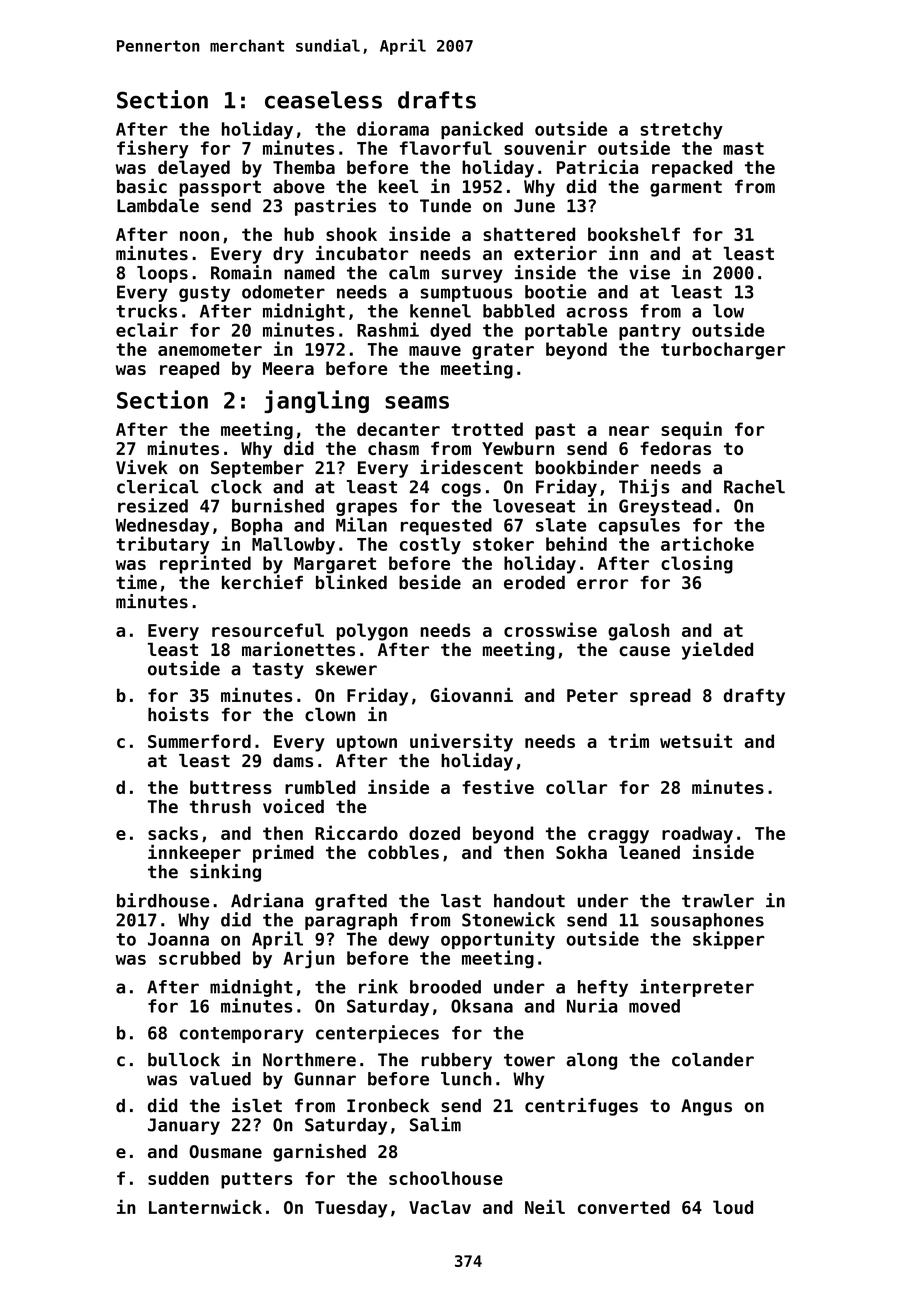 The height and width of the screenshot is (1316, 908). What do you see at coordinates (482, 130) in the screenshot?
I see `panicked` at bounding box center [482, 130].
